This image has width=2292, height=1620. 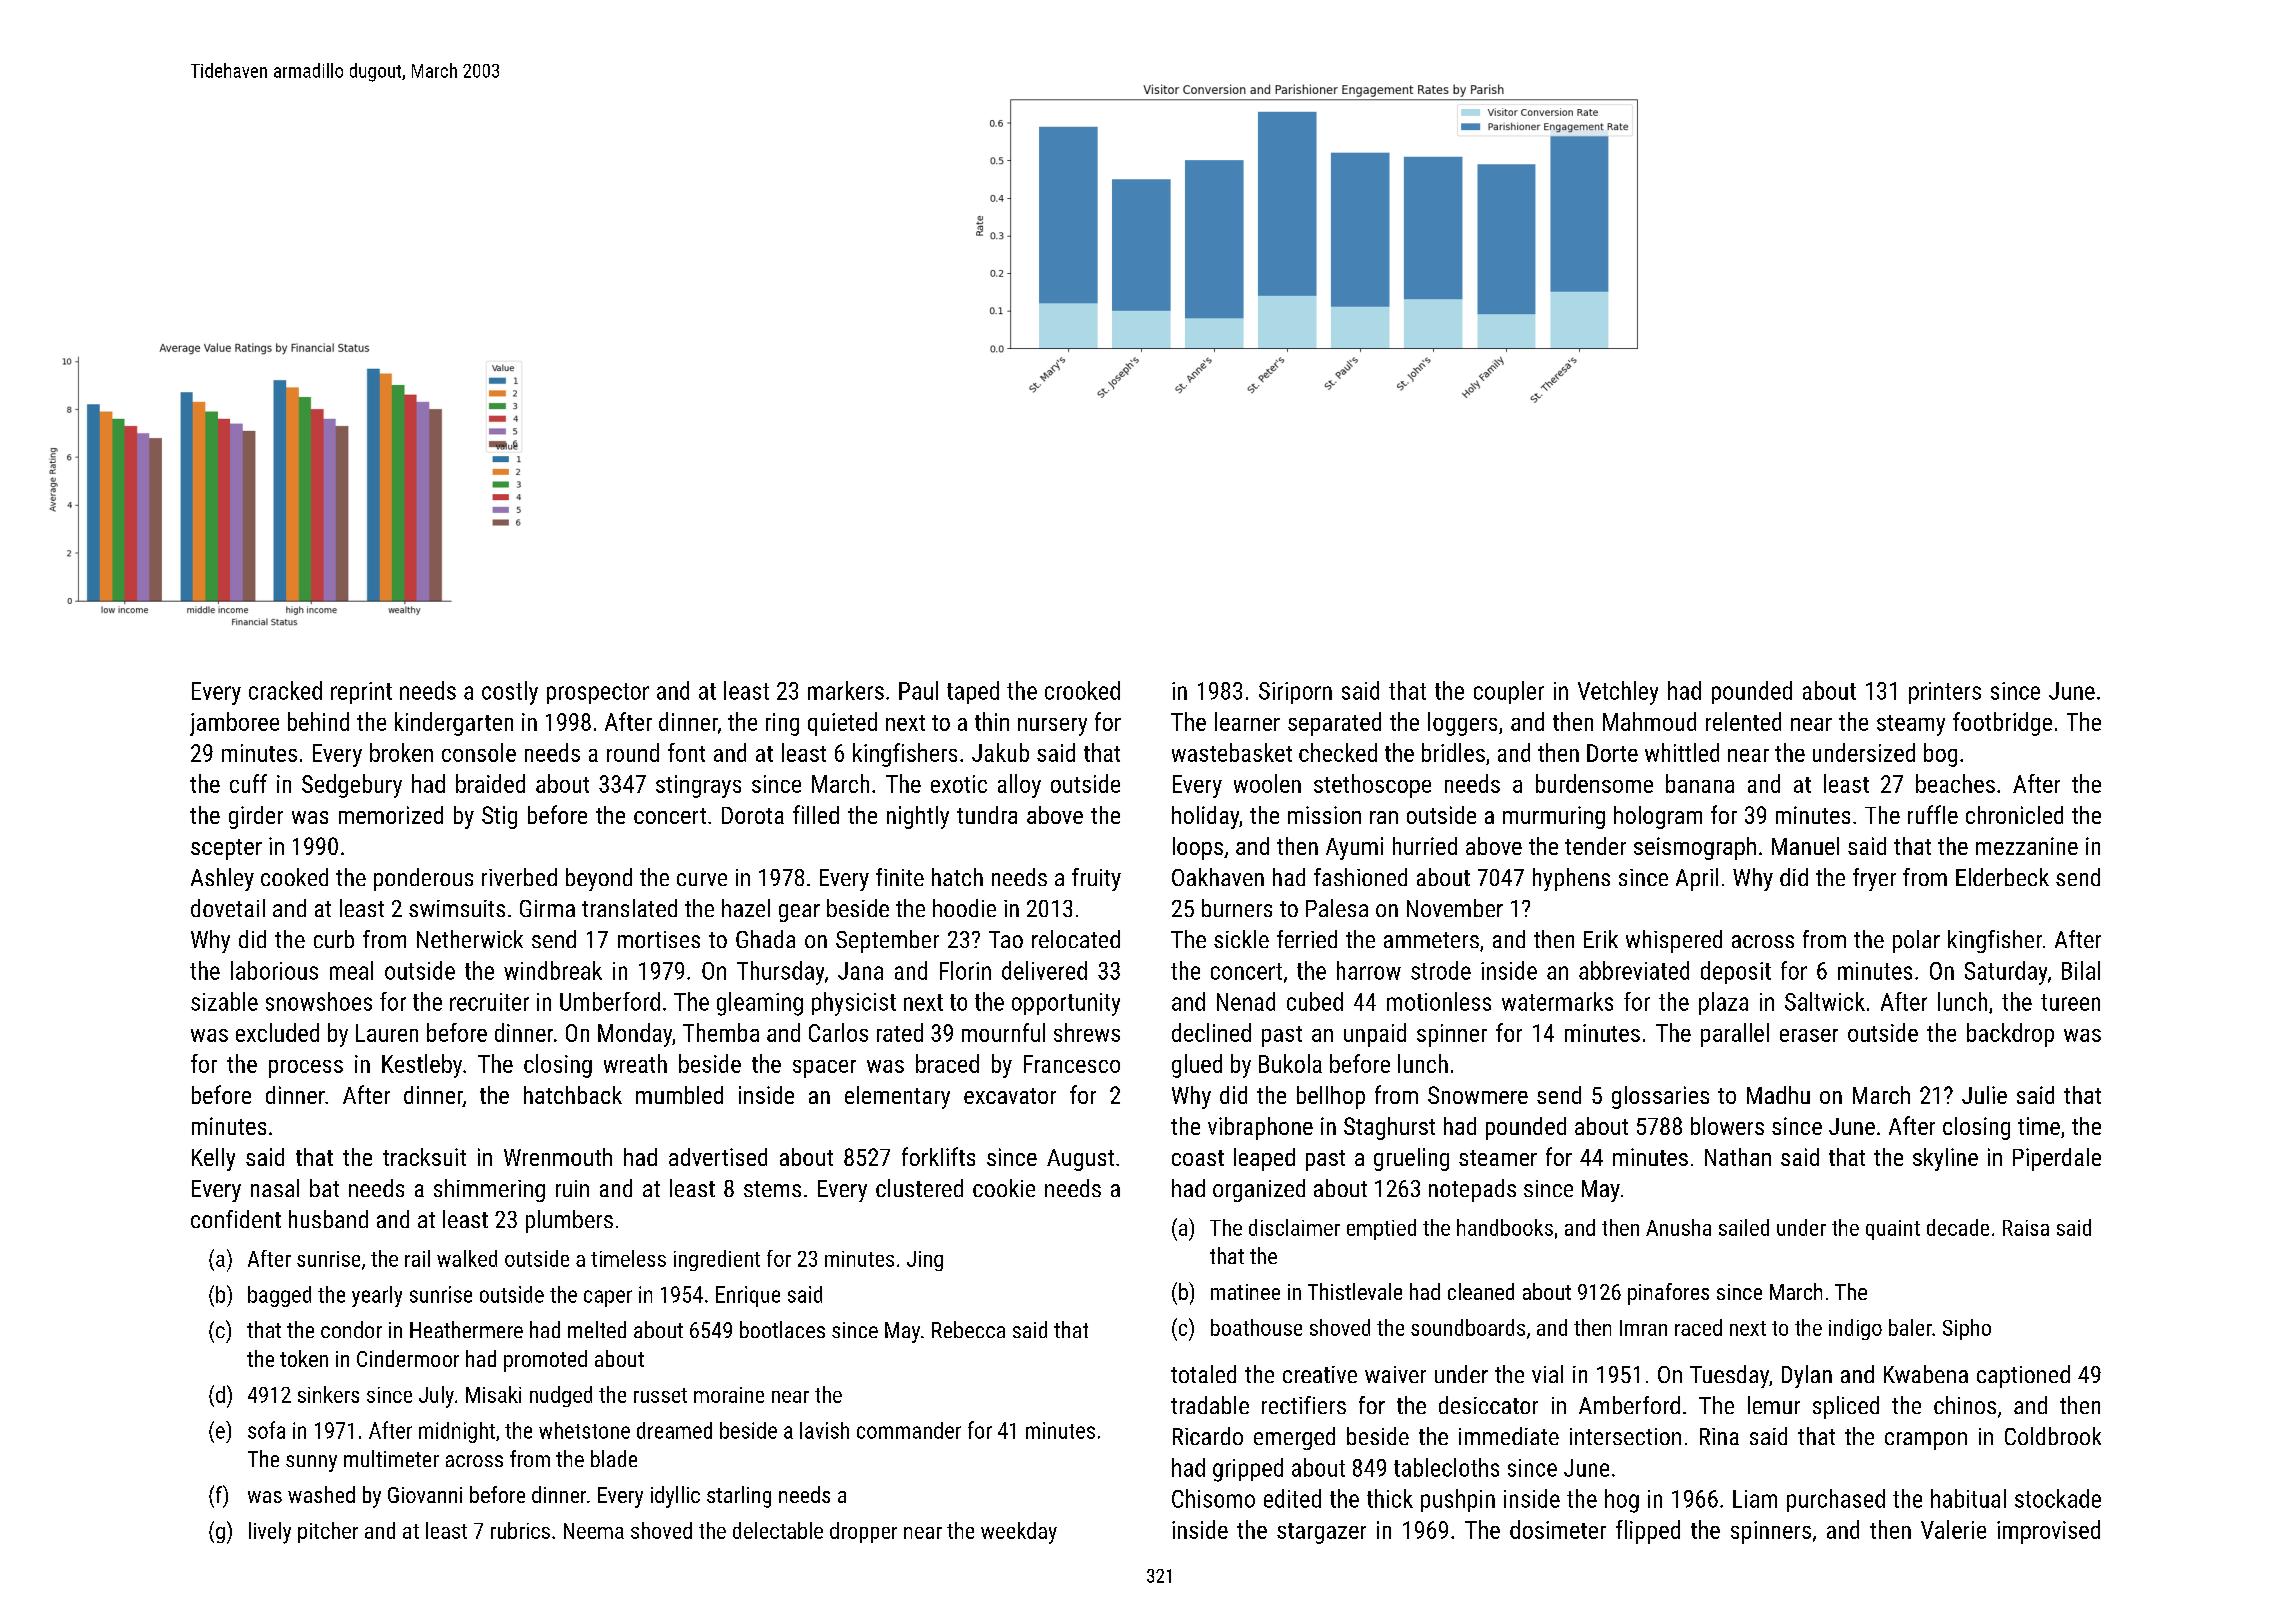 I want to click on cookie, so click(x=1004, y=1188).
